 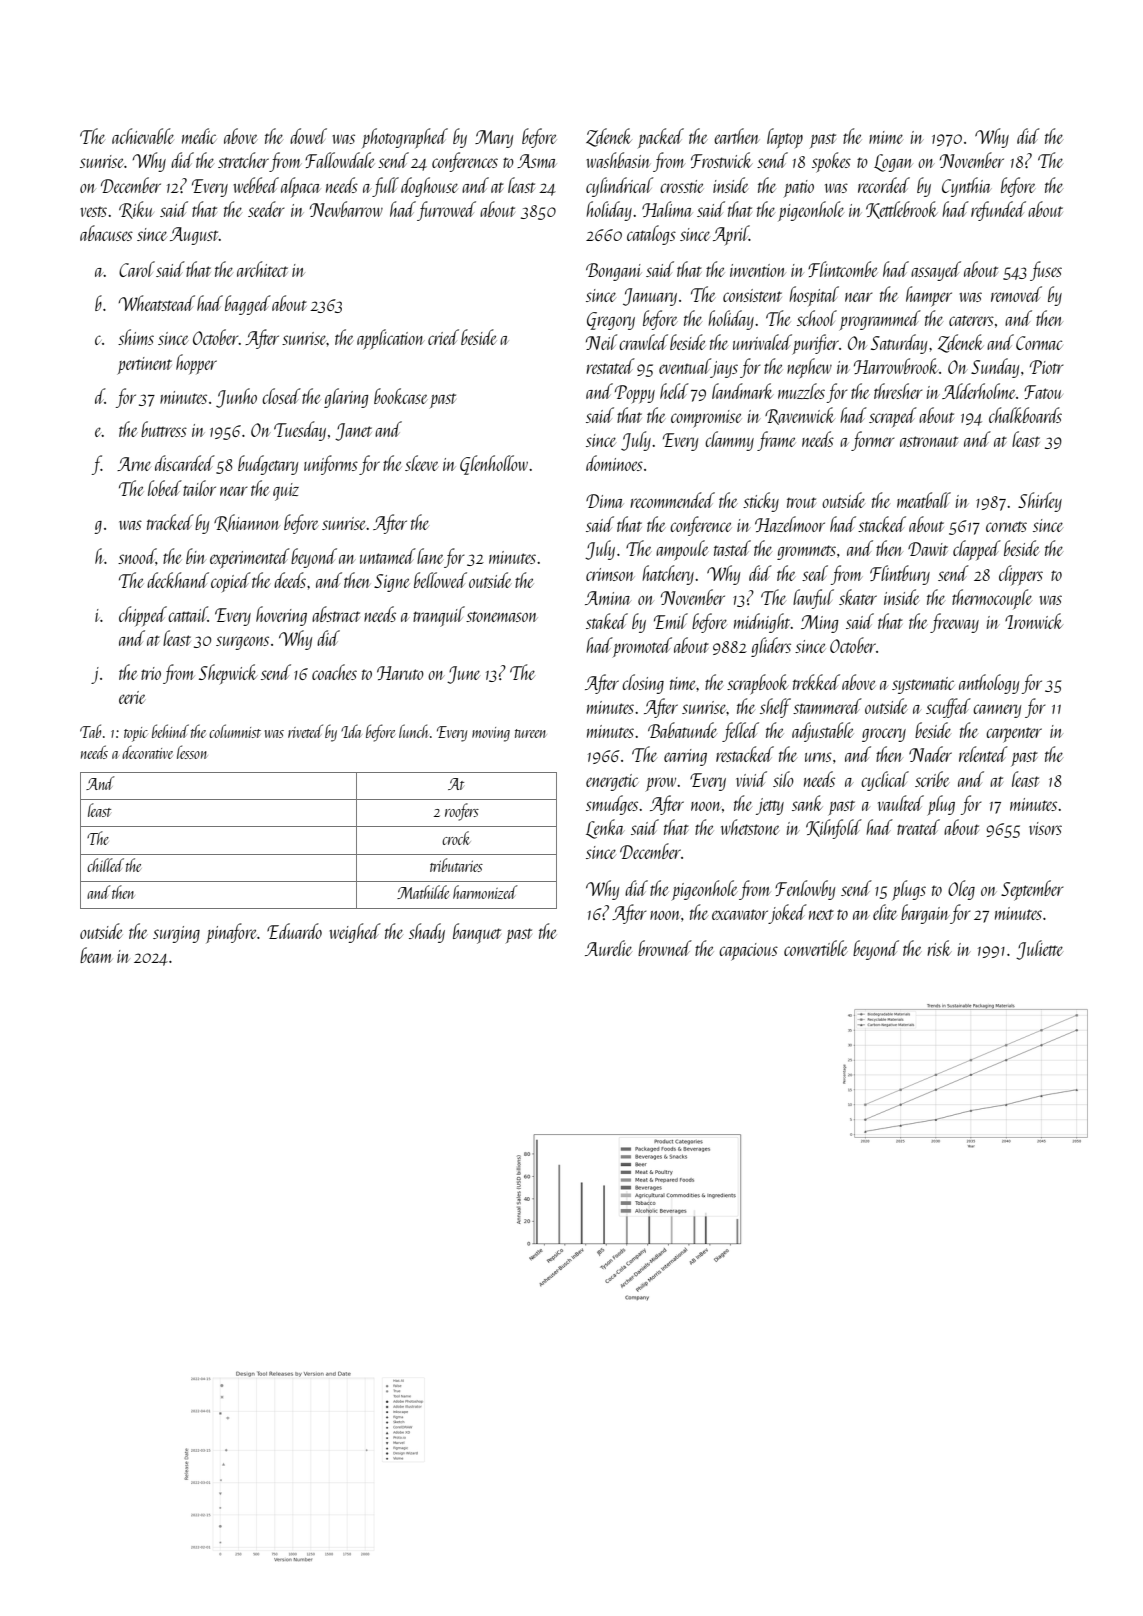 I want to click on lesson, so click(x=192, y=752).
